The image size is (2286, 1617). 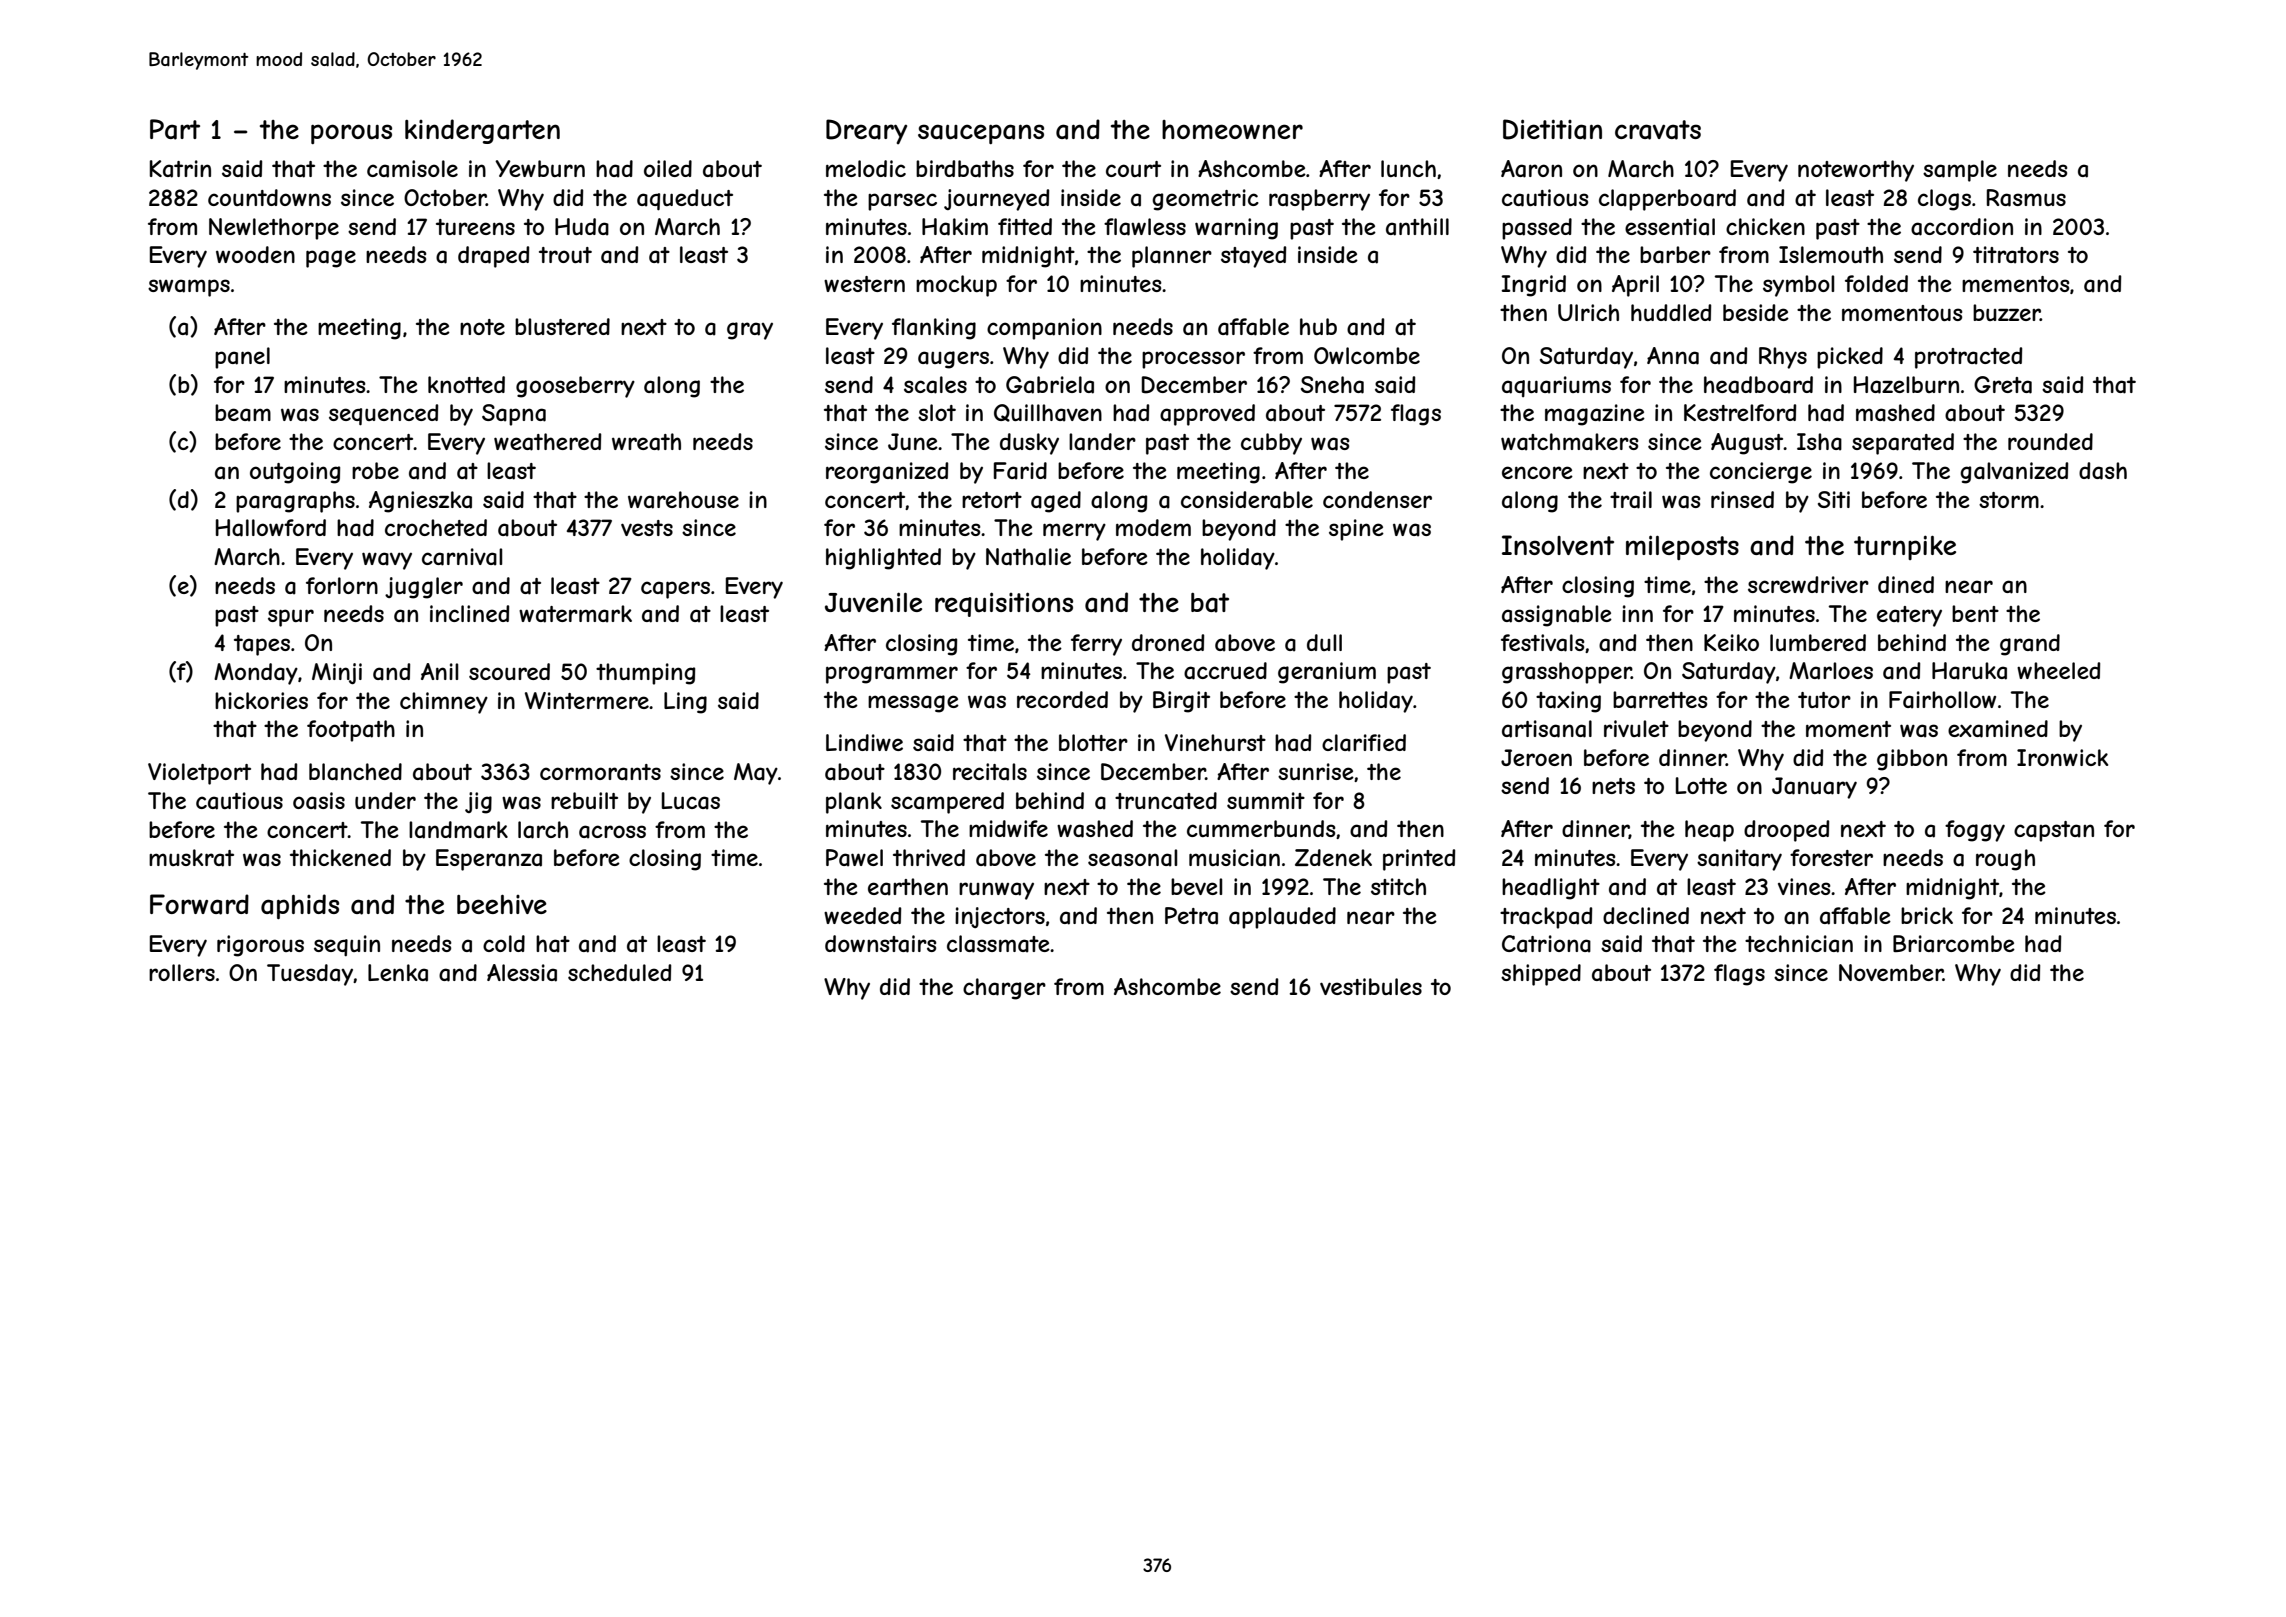 What do you see at coordinates (956, 286) in the screenshot?
I see `mockup` at bounding box center [956, 286].
